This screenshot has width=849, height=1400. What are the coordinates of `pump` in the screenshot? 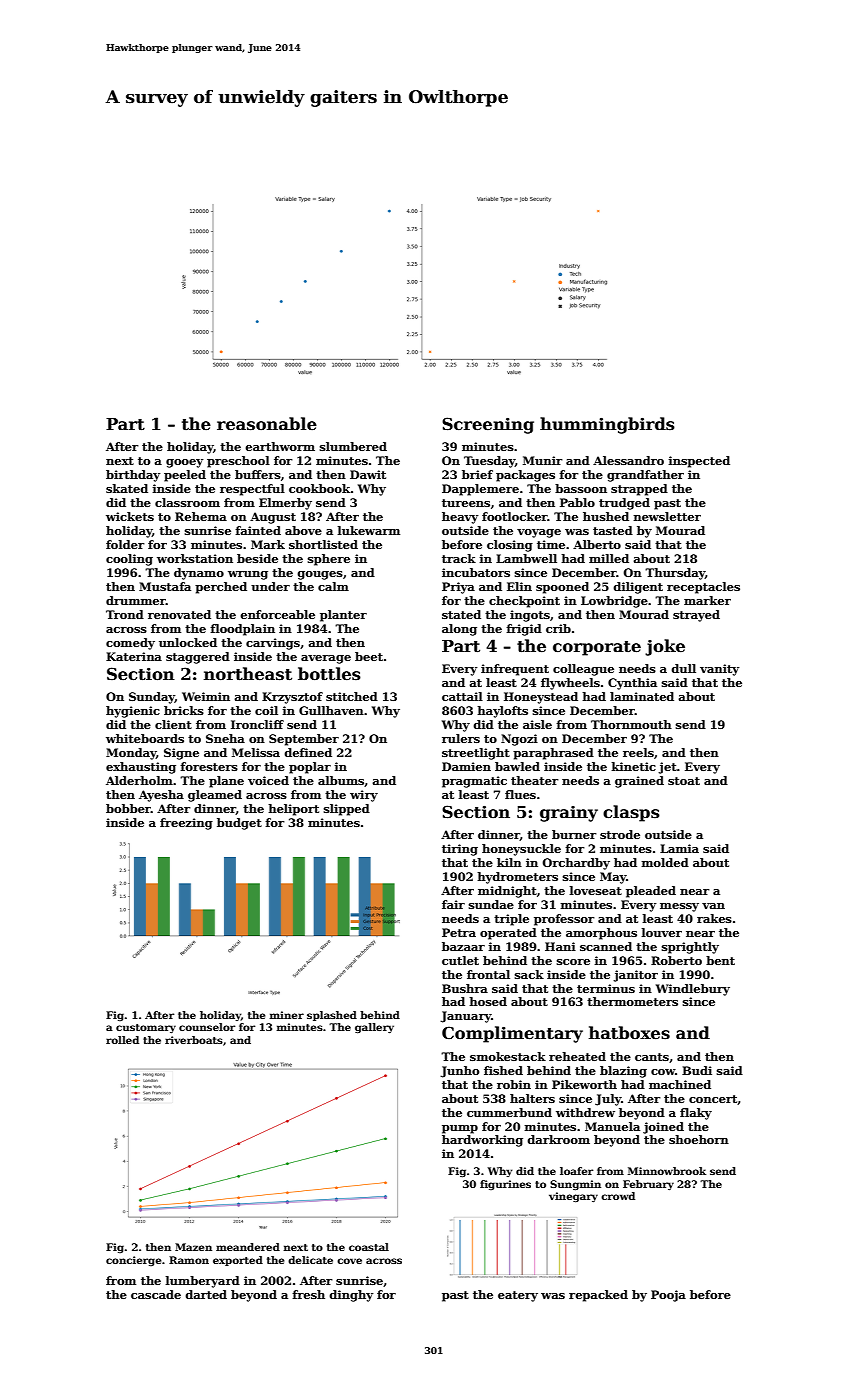 It's located at (460, 1129).
